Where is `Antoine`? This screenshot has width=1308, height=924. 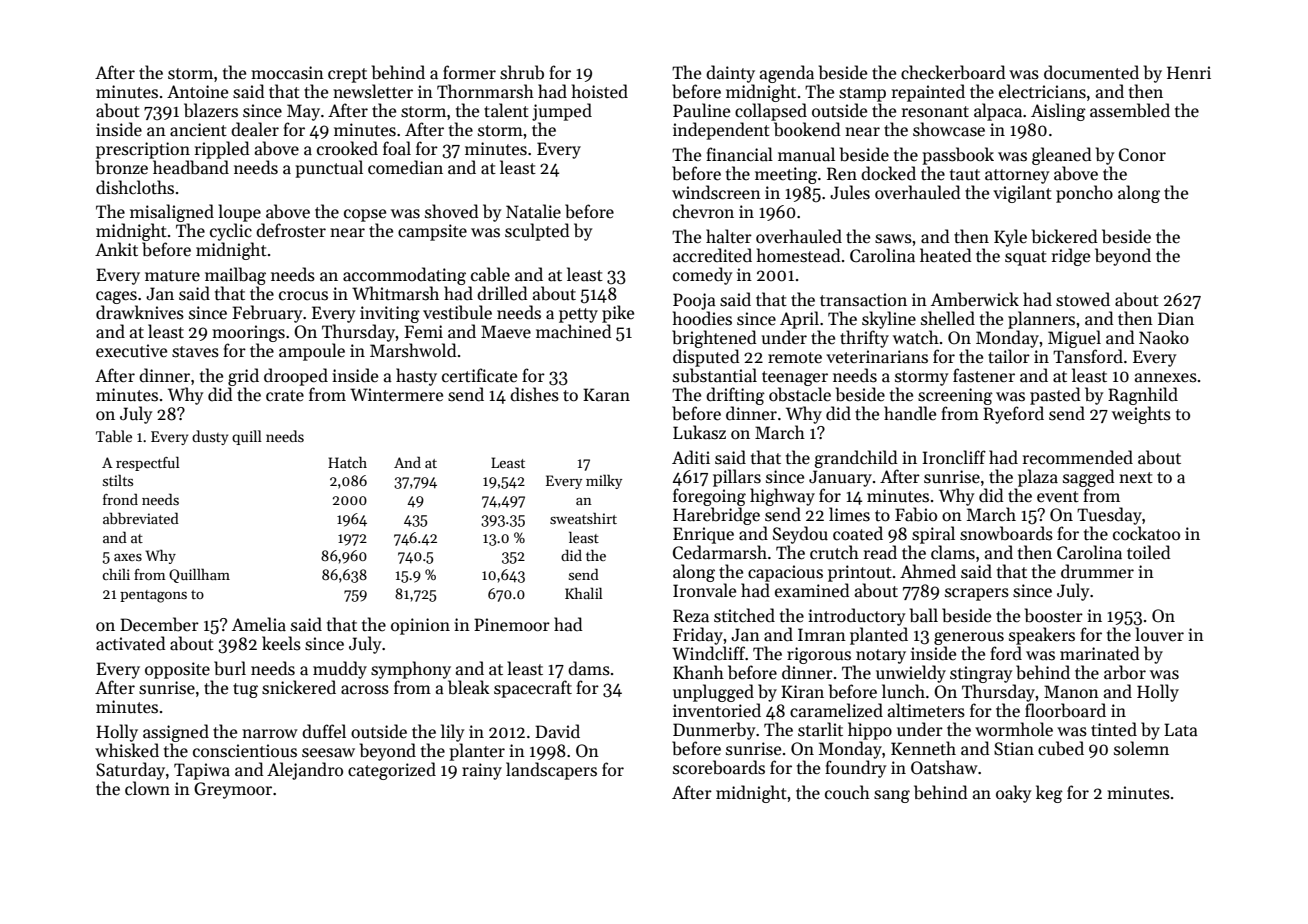
Antoine is located at coordinates (197, 92).
